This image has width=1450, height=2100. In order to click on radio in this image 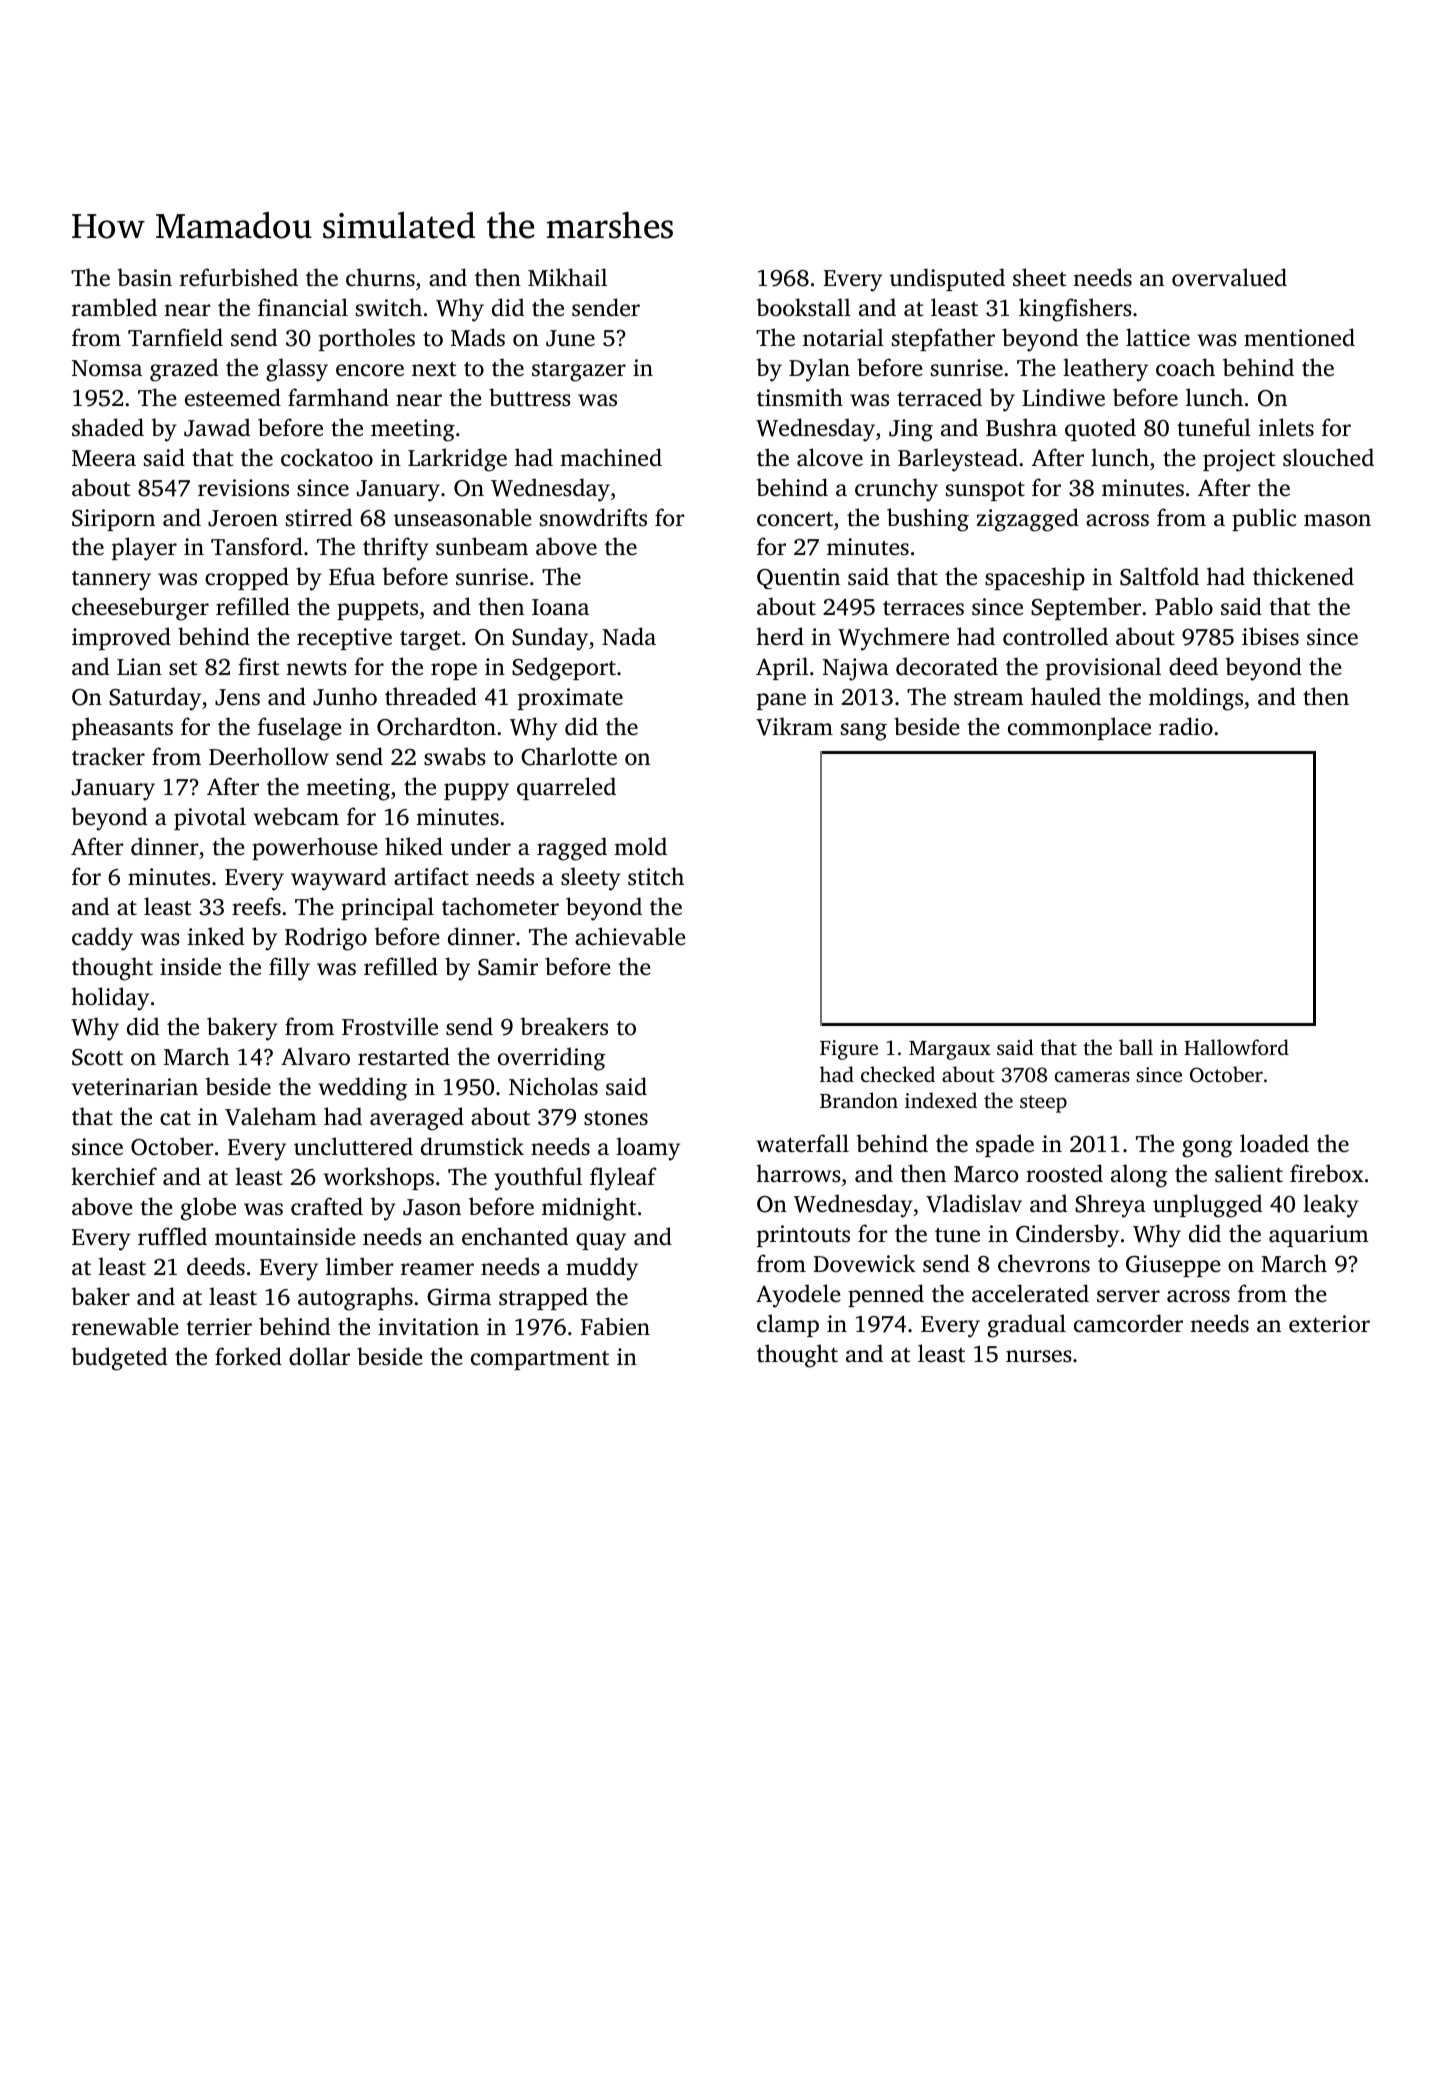, I will do `click(1186, 726)`.
